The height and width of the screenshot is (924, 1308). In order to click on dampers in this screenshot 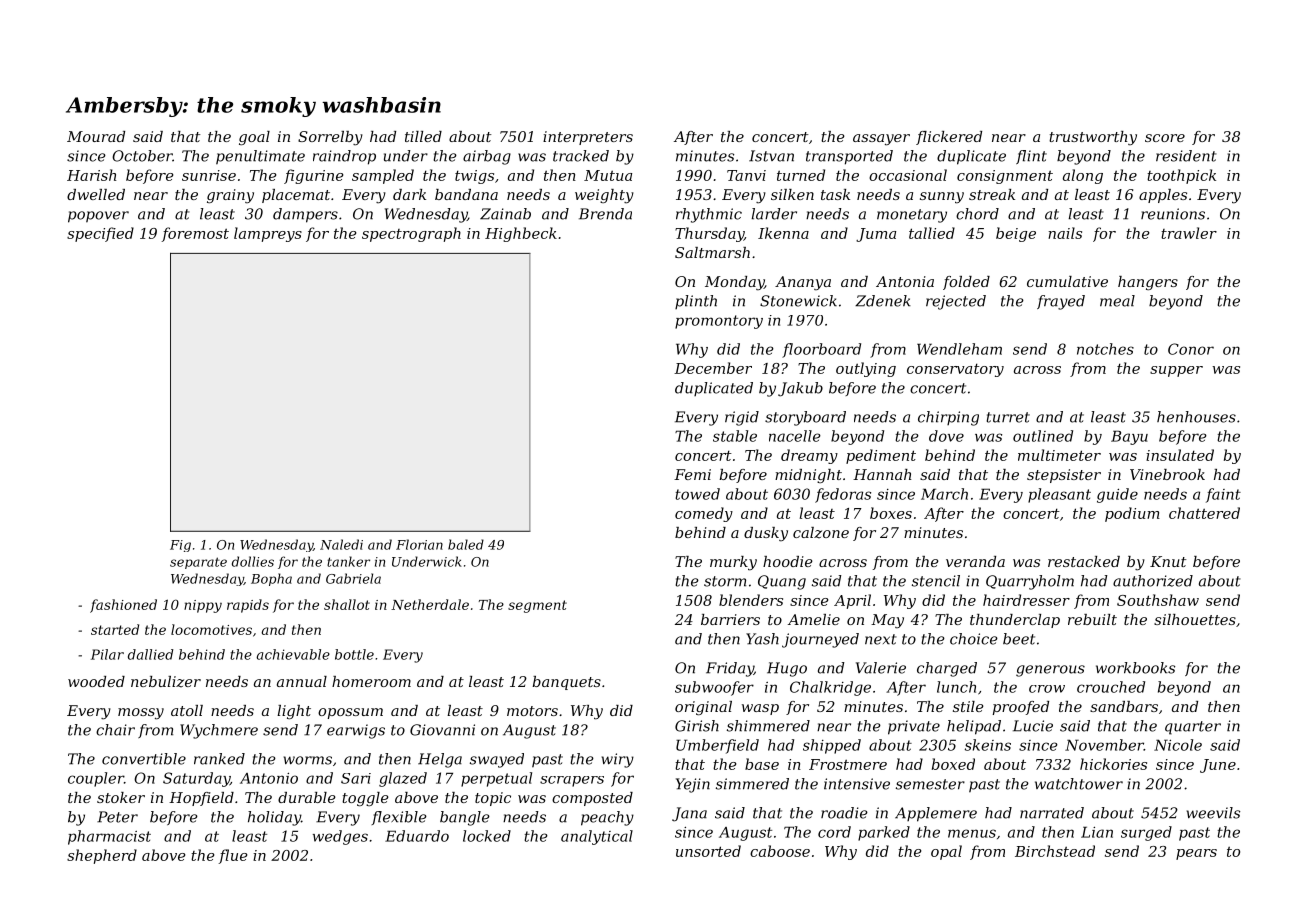, I will do `click(305, 215)`.
